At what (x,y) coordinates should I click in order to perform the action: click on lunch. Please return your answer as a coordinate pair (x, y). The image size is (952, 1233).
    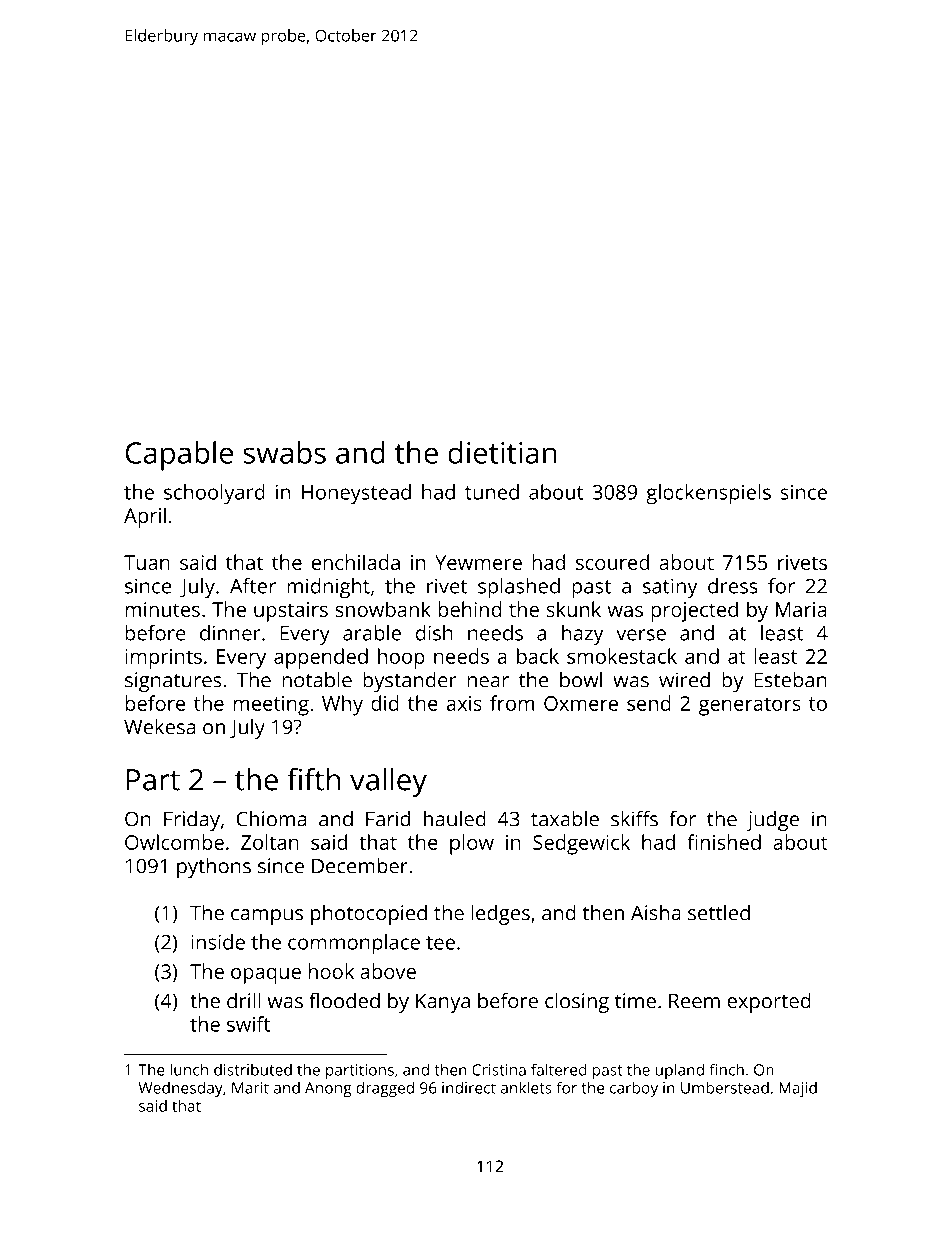
    Looking at the image, I should click on (189, 1069).
